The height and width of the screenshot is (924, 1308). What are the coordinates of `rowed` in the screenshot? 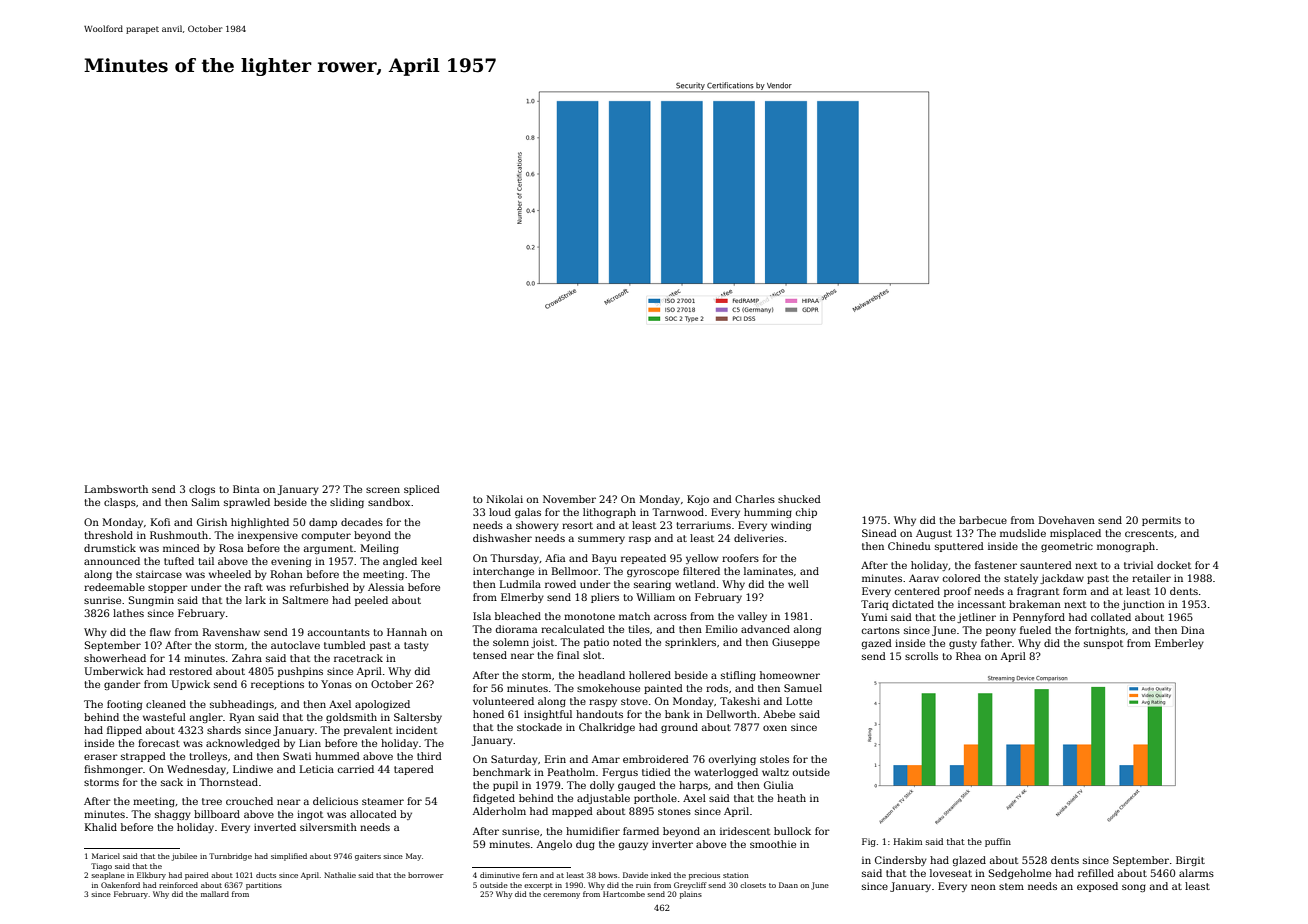 It's located at (560, 584).
